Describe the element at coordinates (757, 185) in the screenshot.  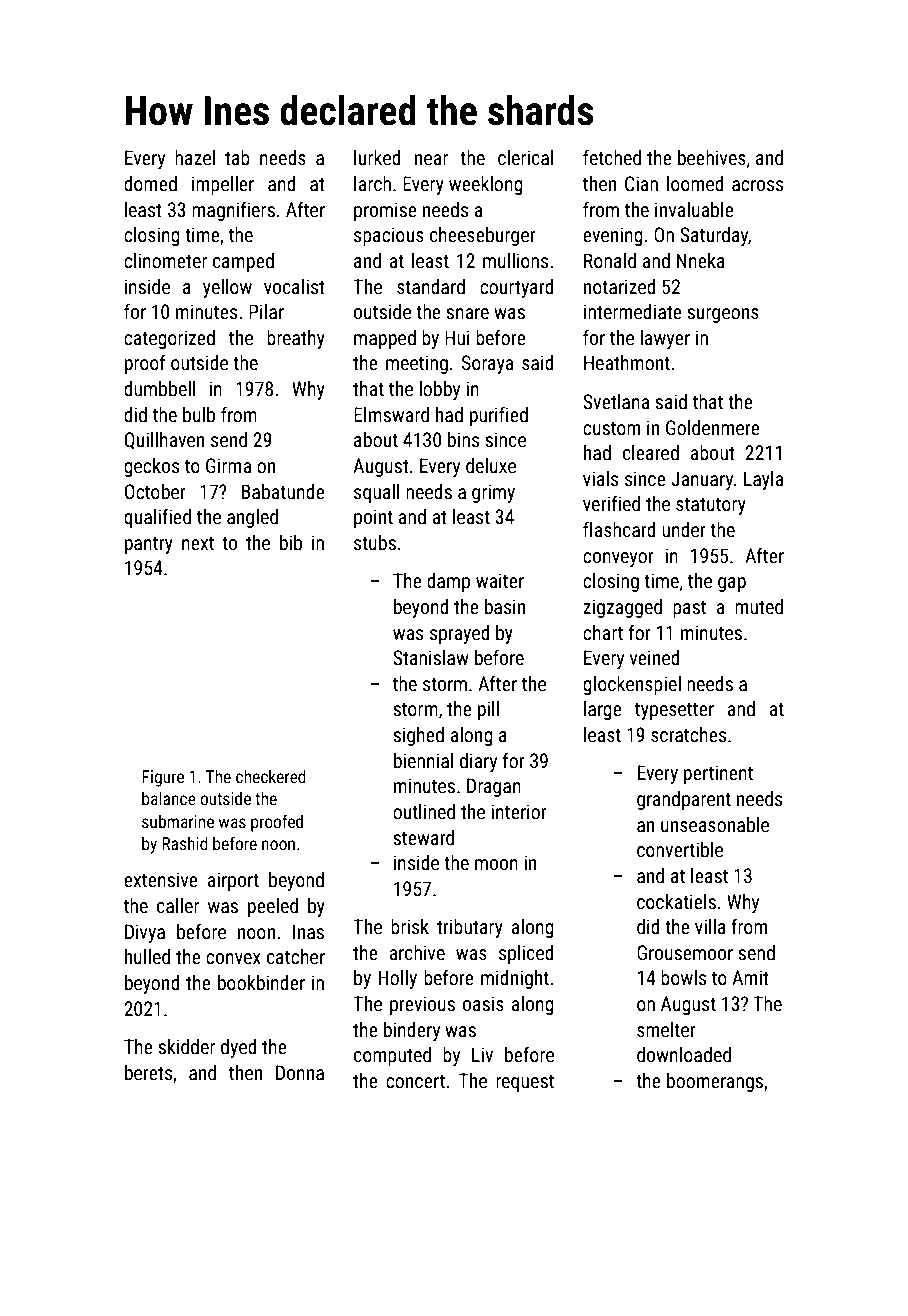
I see `across` at that location.
